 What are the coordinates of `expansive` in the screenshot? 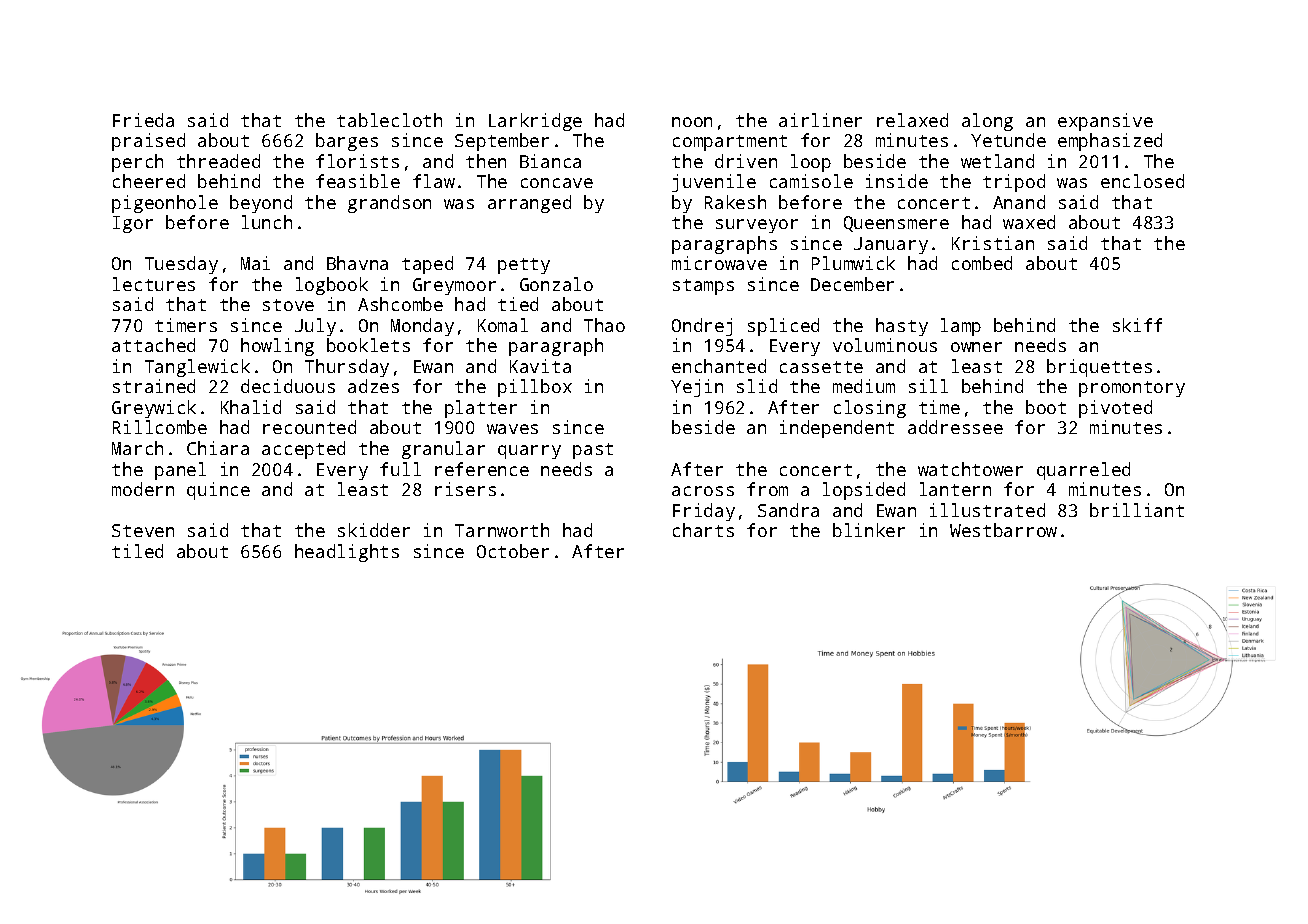 It's located at (1105, 122).
